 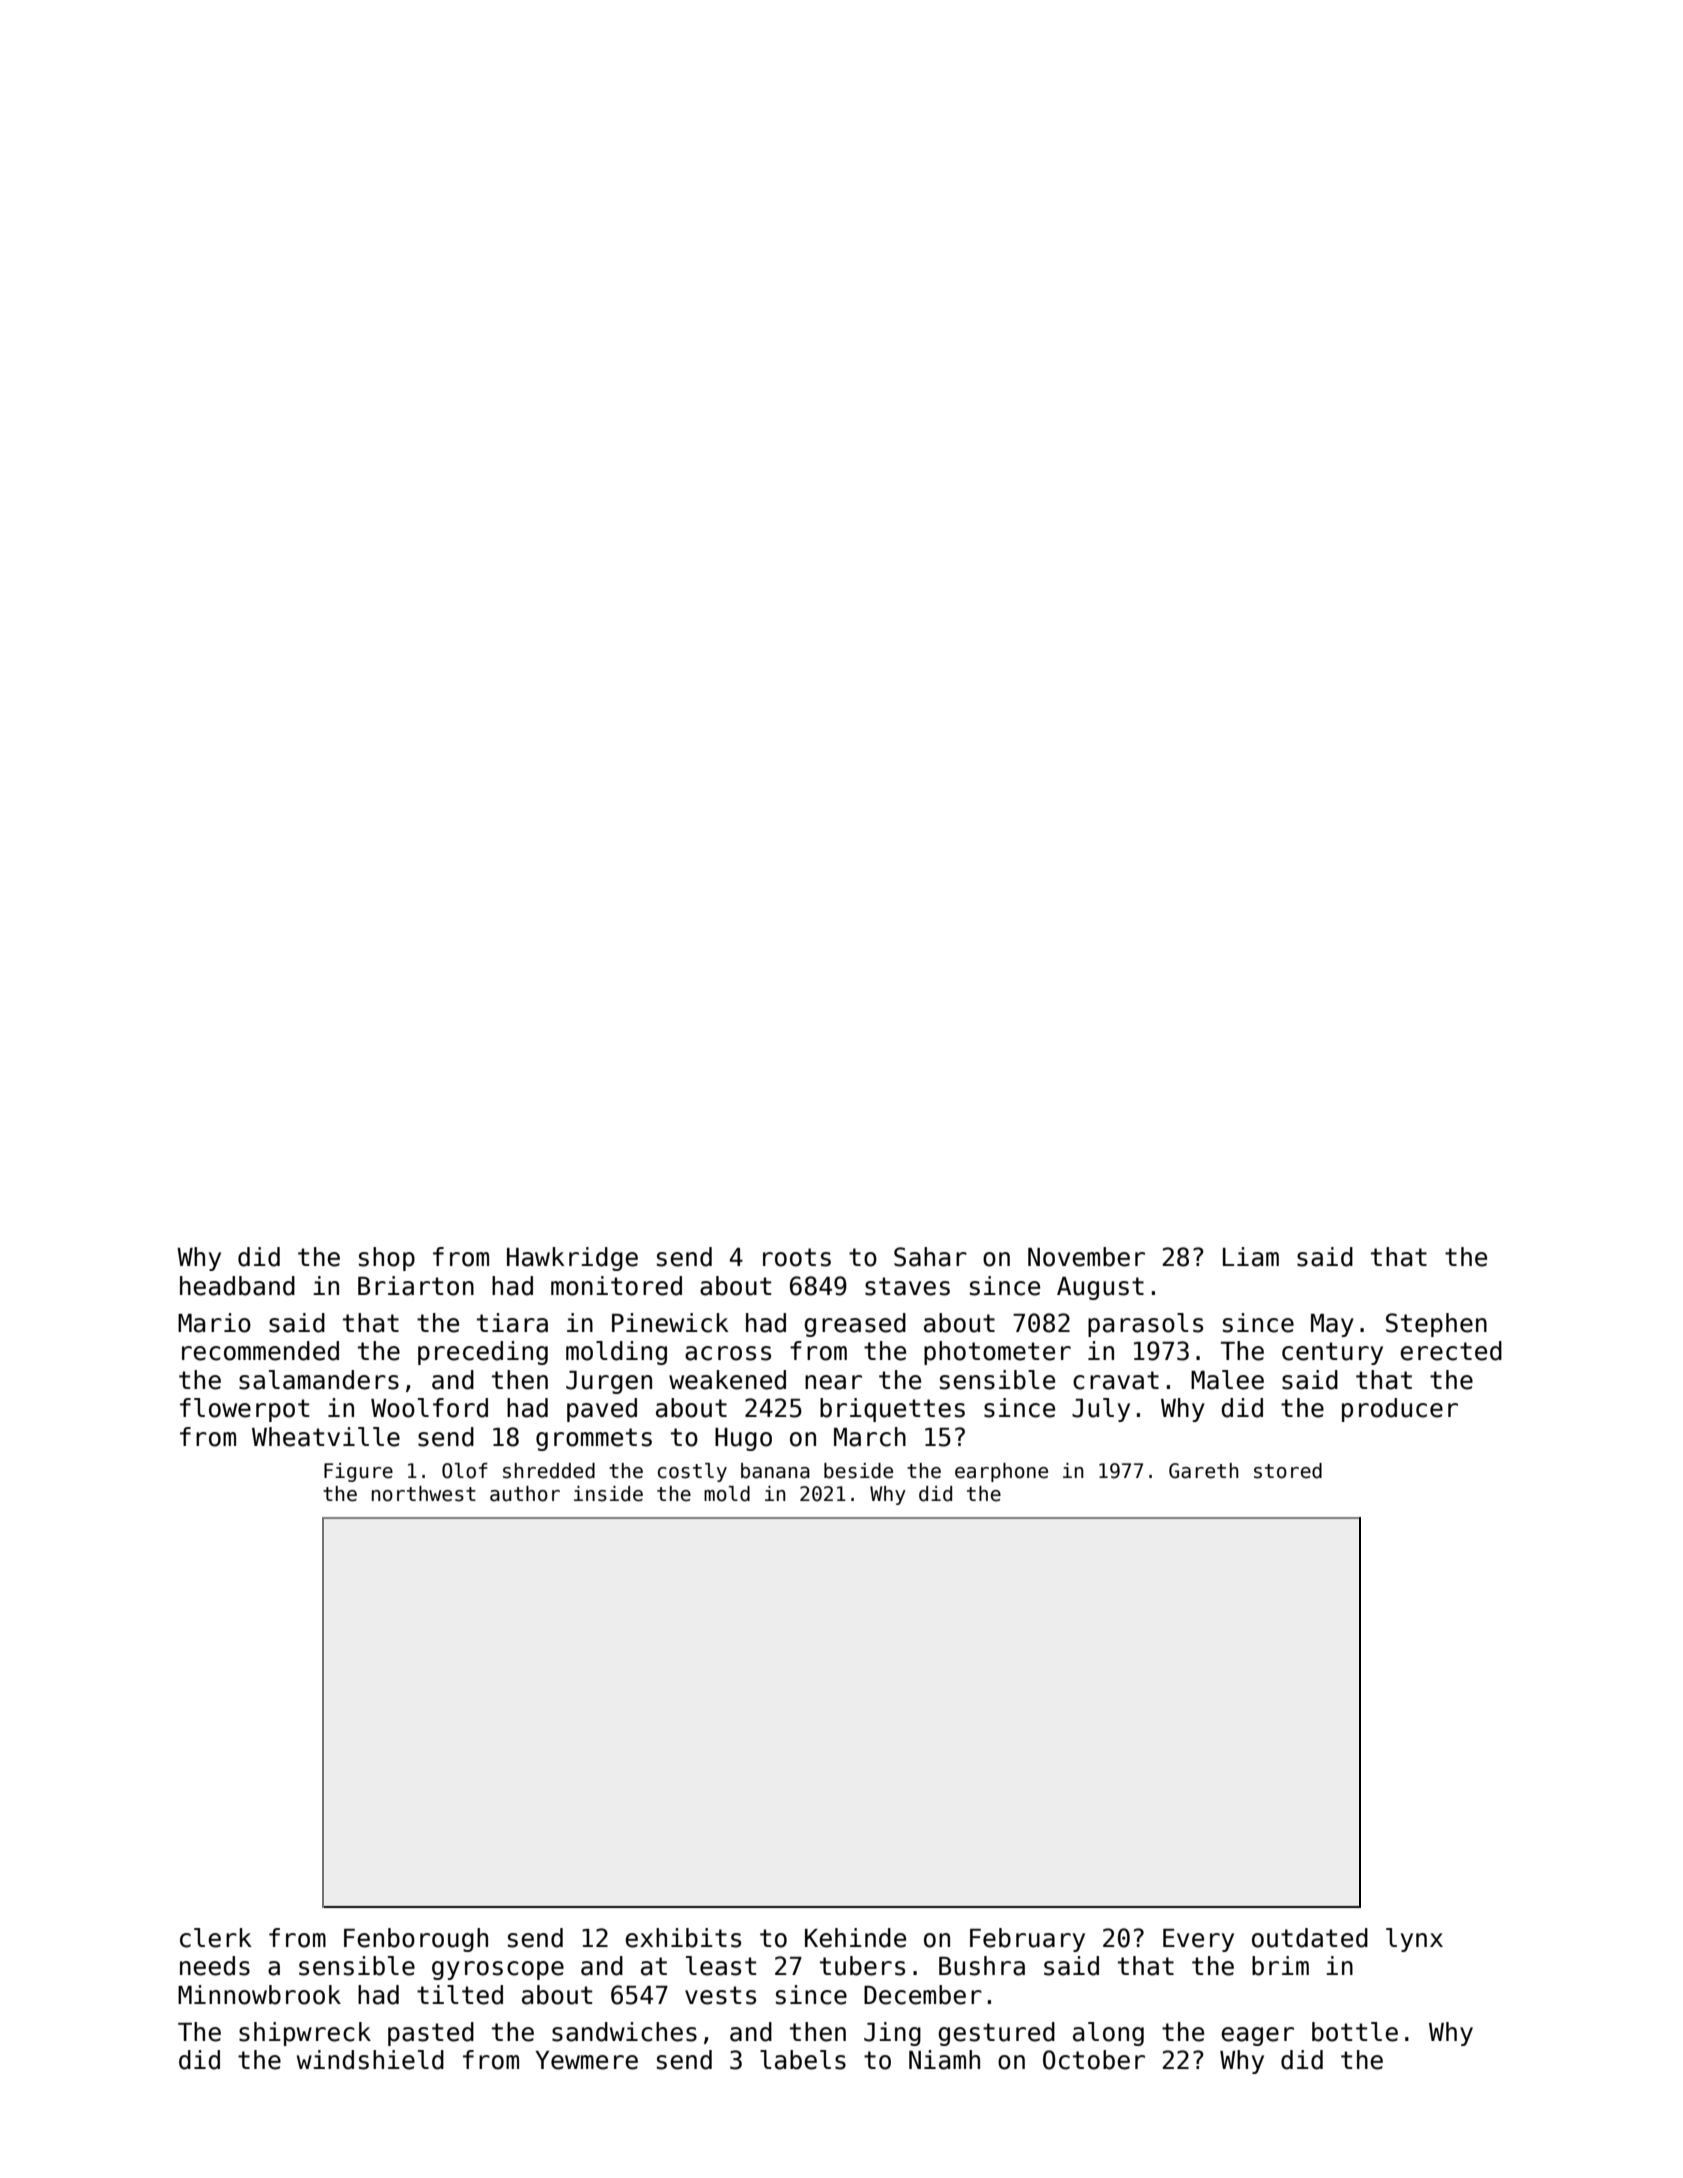 I want to click on Gareth, so click(x=1204, y=1471).
